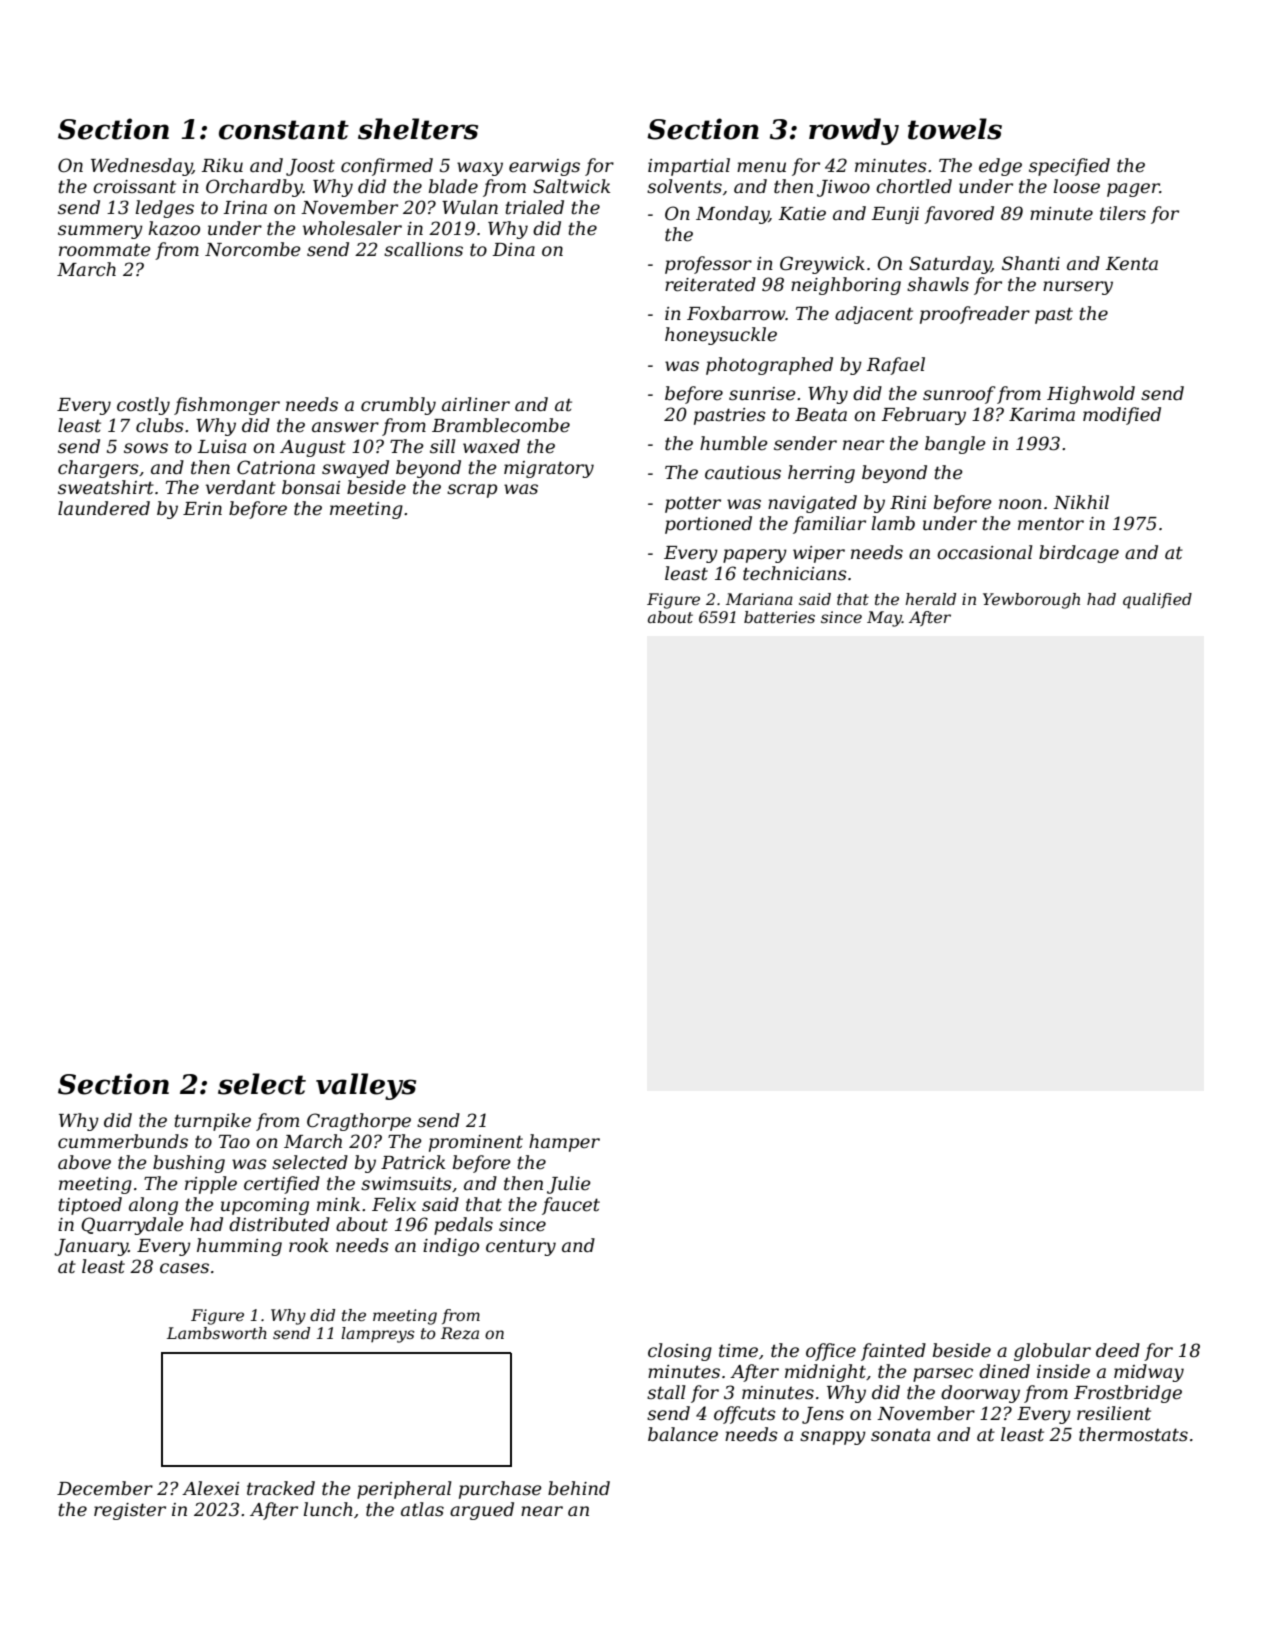 The height and width of the page is (1633, 1262). I want to click on impartial, so click(689, 167).
